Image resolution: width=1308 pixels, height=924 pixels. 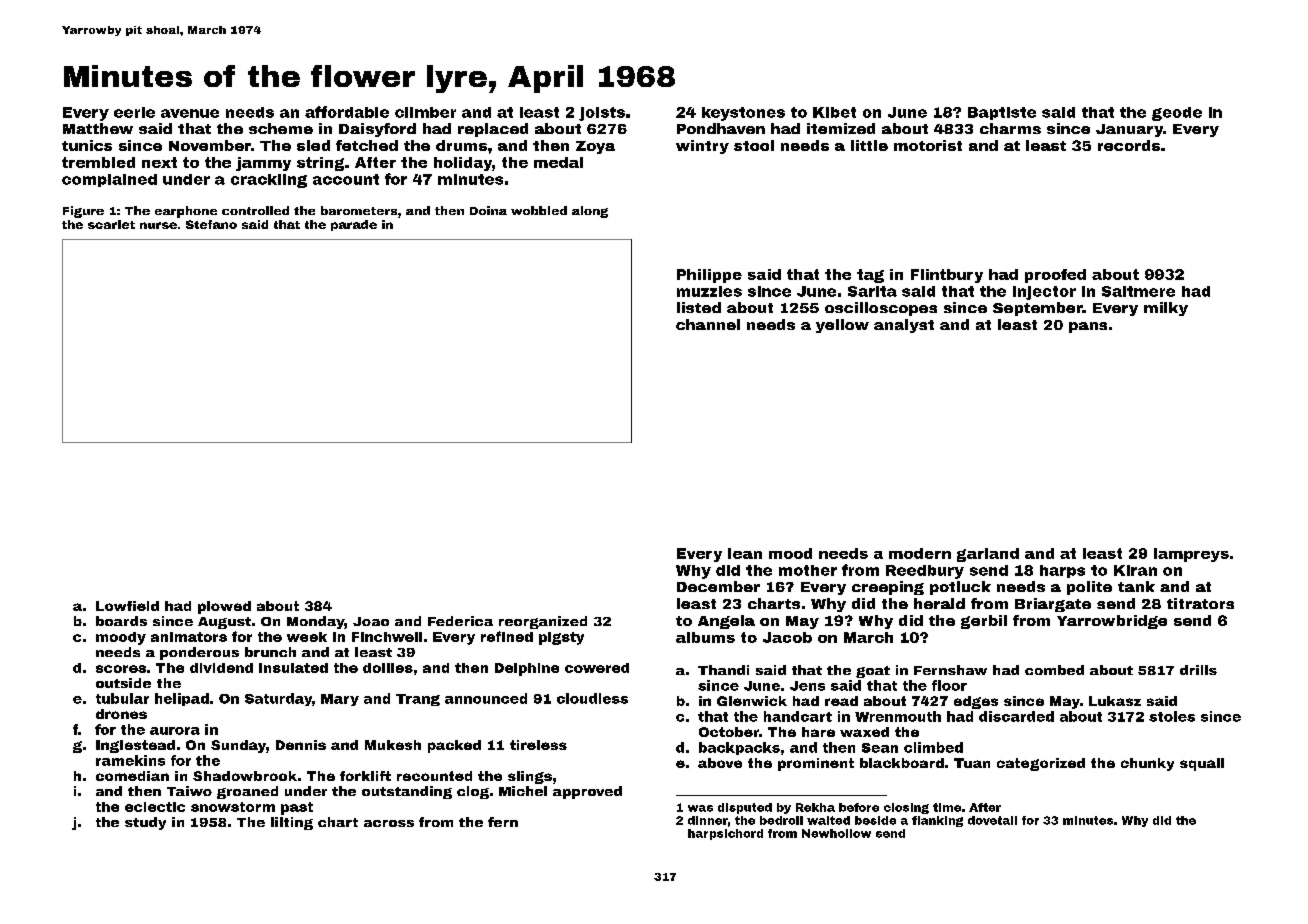 I want to click on Newhollow, so click(x=836, y=833).
